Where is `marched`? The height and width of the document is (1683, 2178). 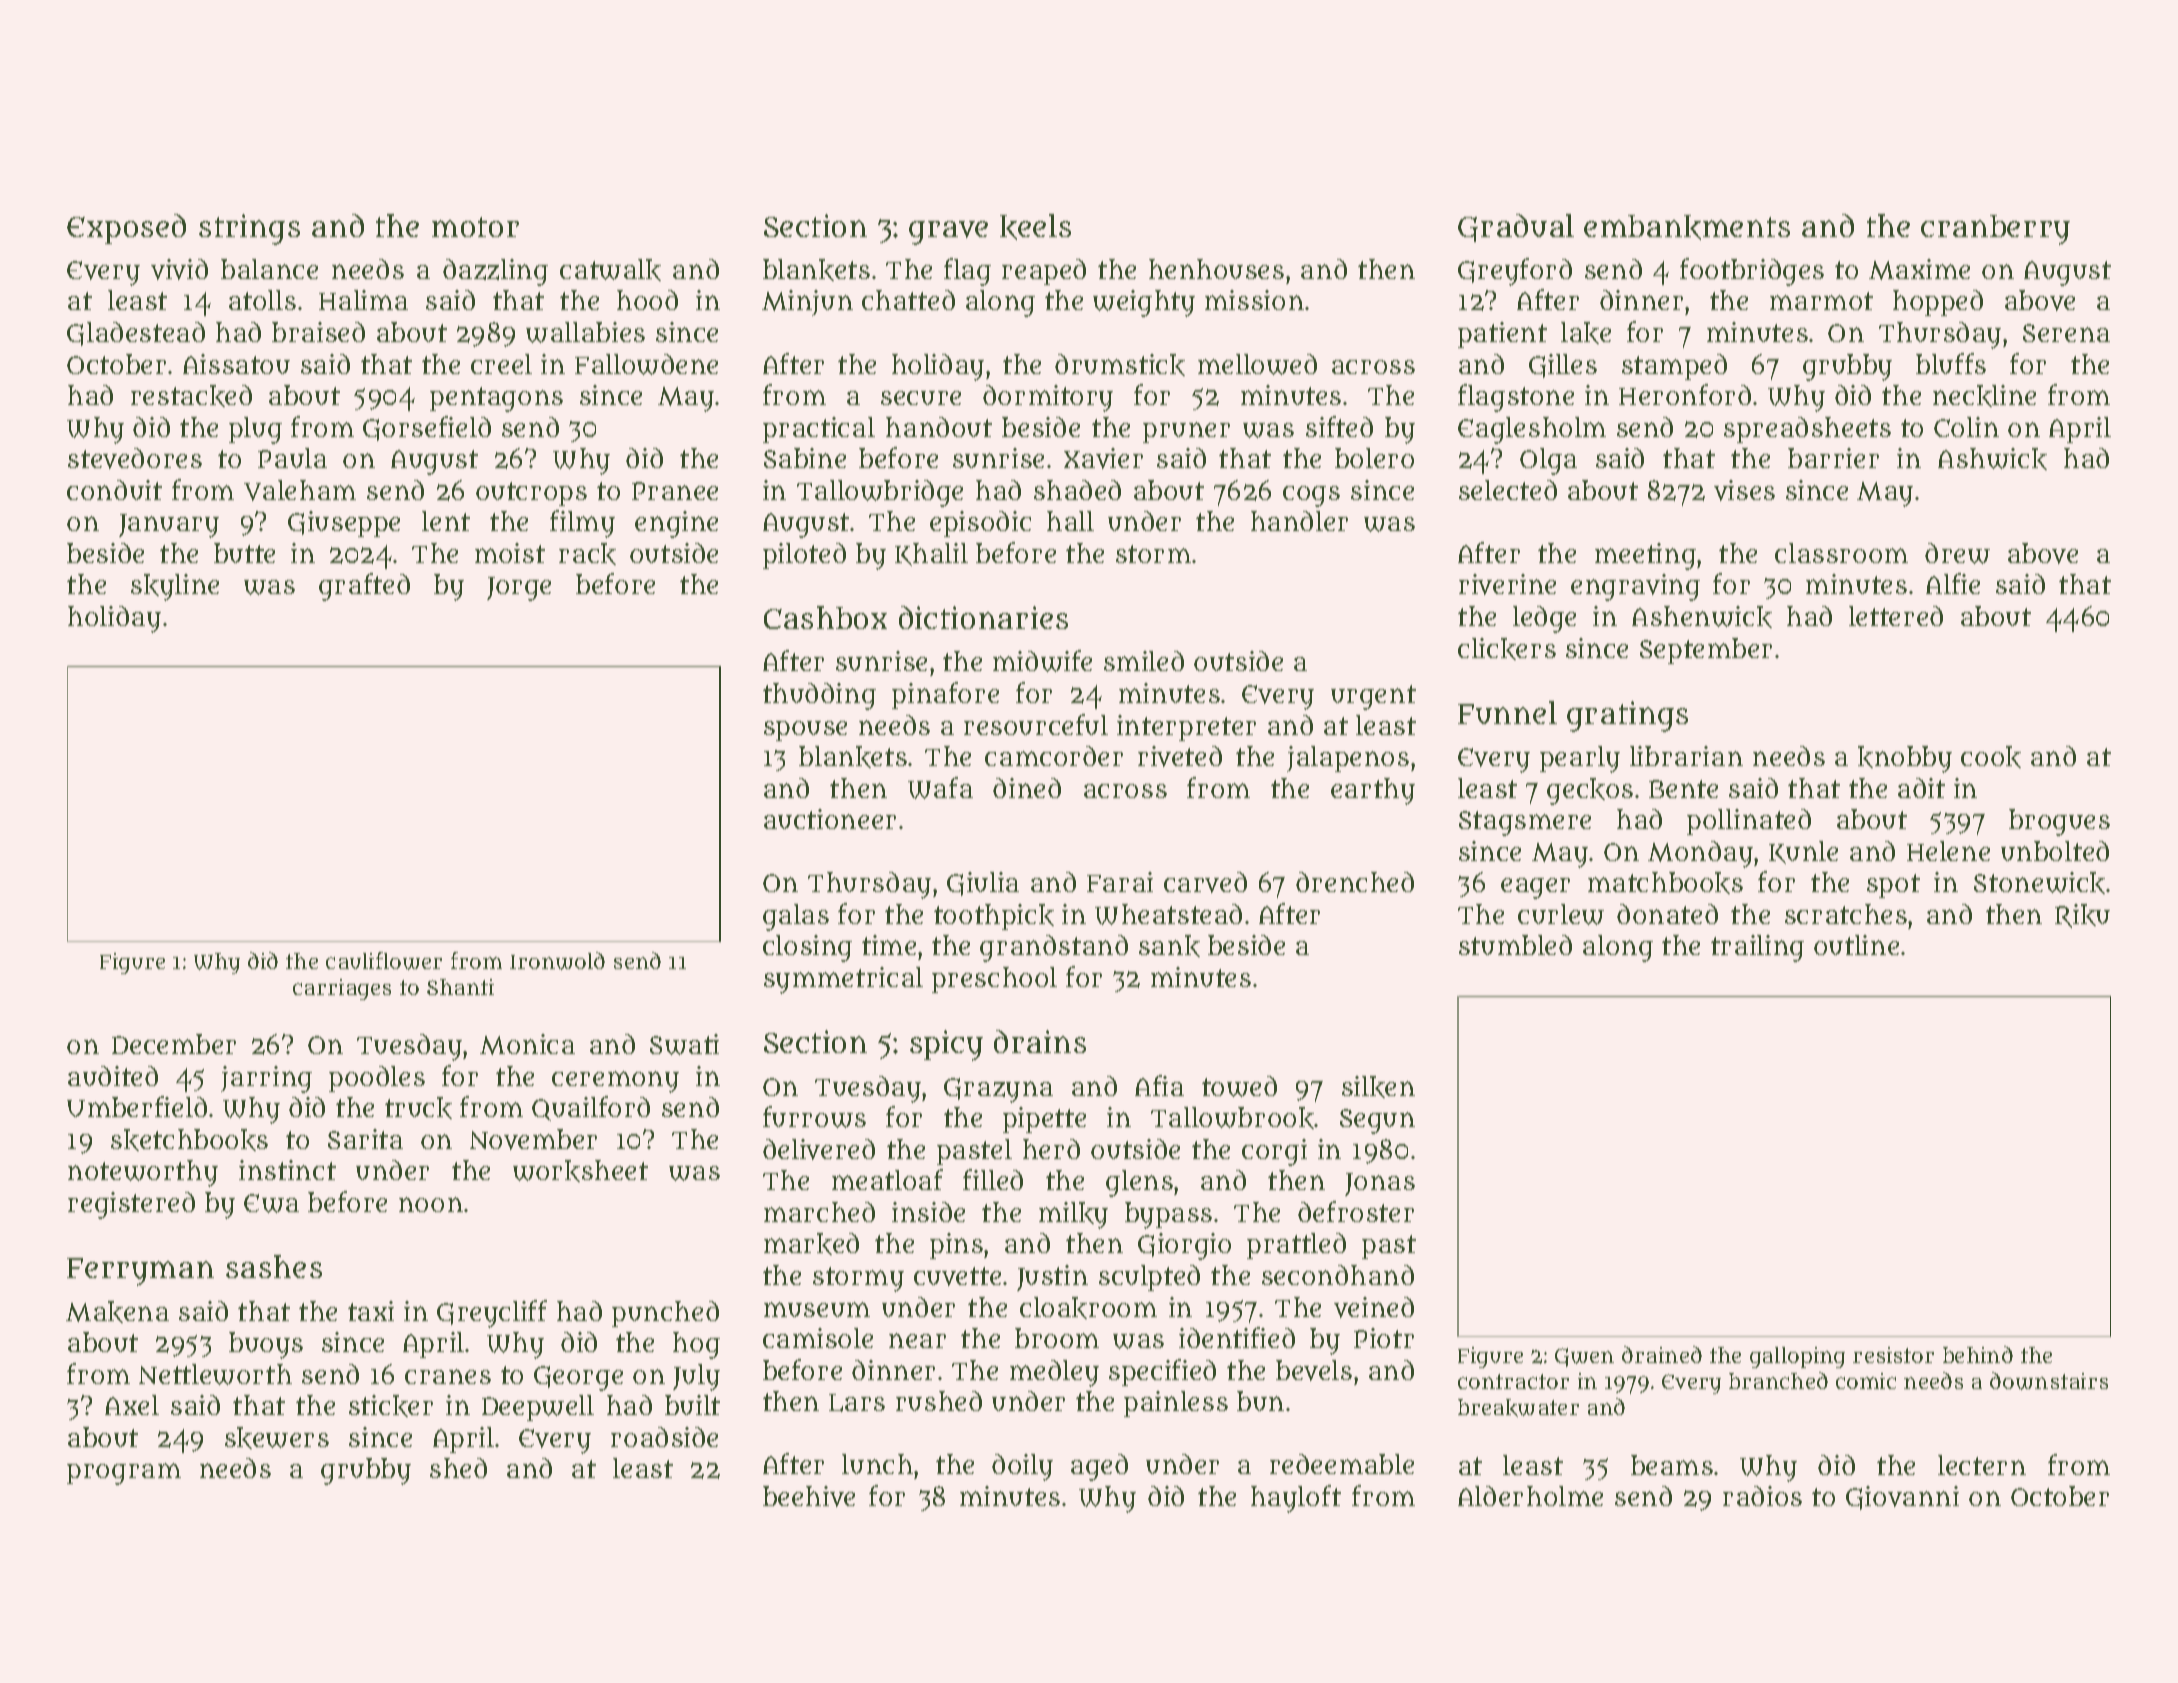 marched is located at coordinates (819, 1212).
